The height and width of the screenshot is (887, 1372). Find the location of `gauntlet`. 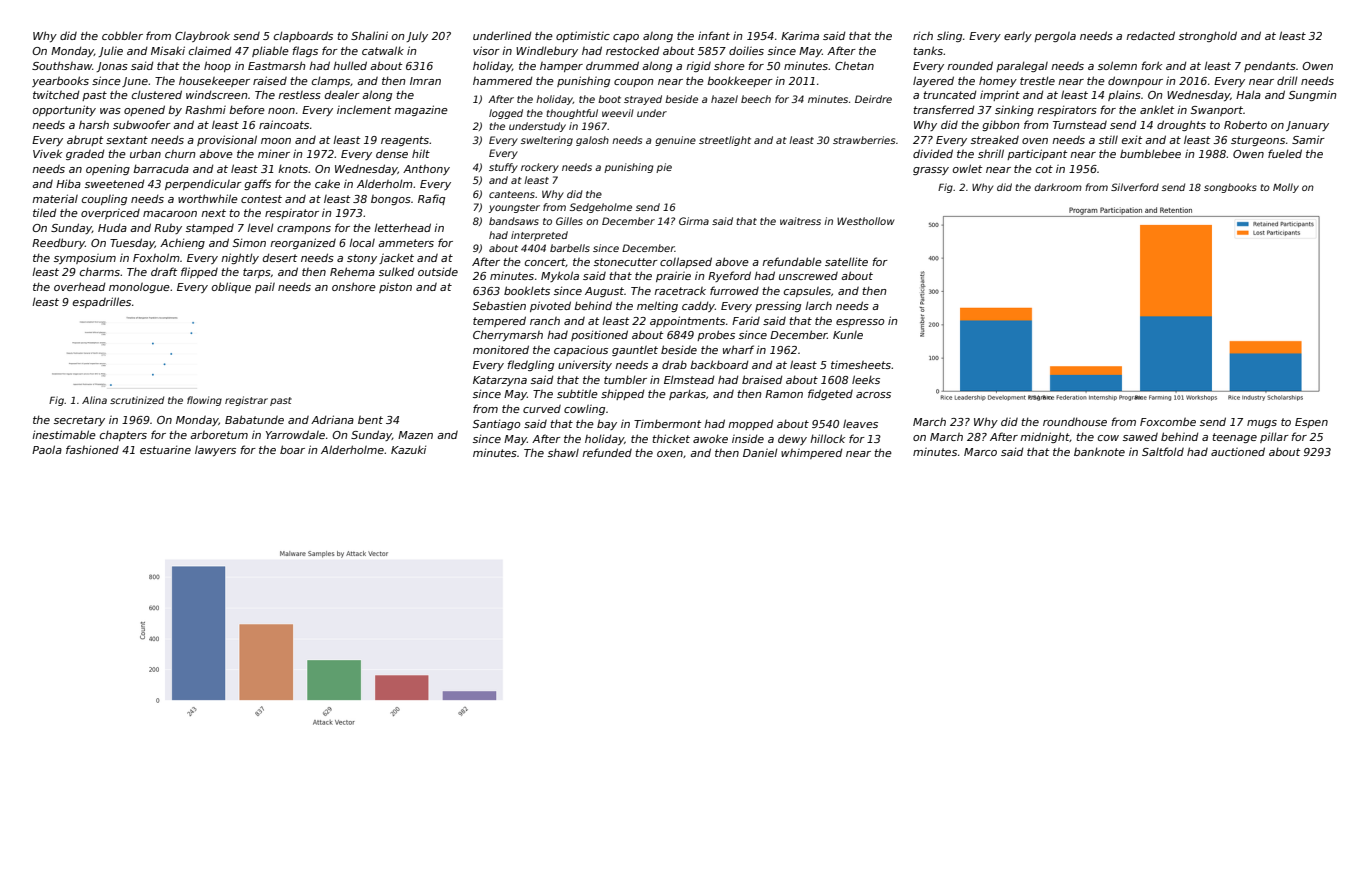

gauntlet is located at coordinates (635, 351).
